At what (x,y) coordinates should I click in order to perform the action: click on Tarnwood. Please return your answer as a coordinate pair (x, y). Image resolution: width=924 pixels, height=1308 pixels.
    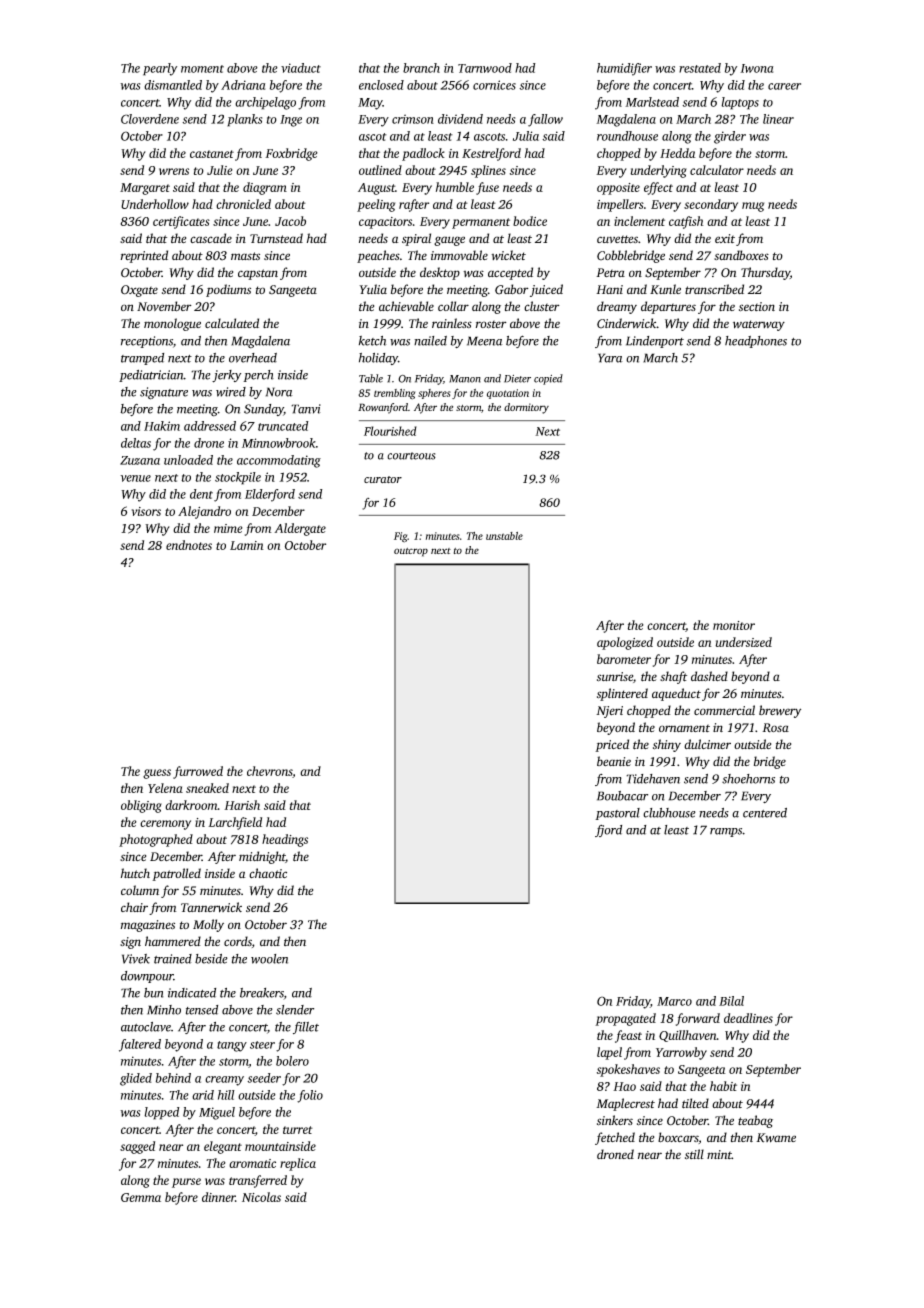
    Looking at the image, I should click on (485, 68).
